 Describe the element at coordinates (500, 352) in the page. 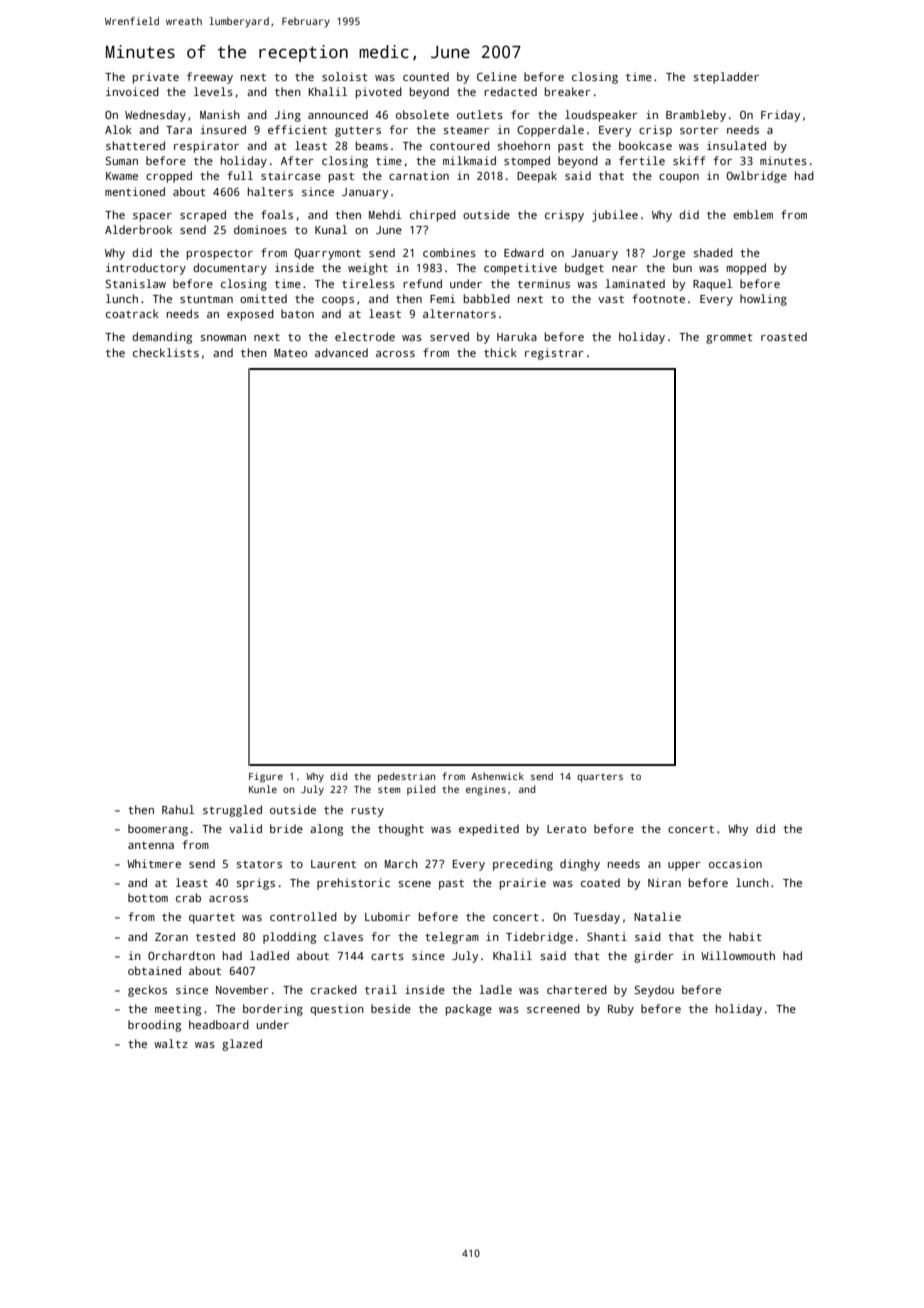

I see `thick` at that location.
